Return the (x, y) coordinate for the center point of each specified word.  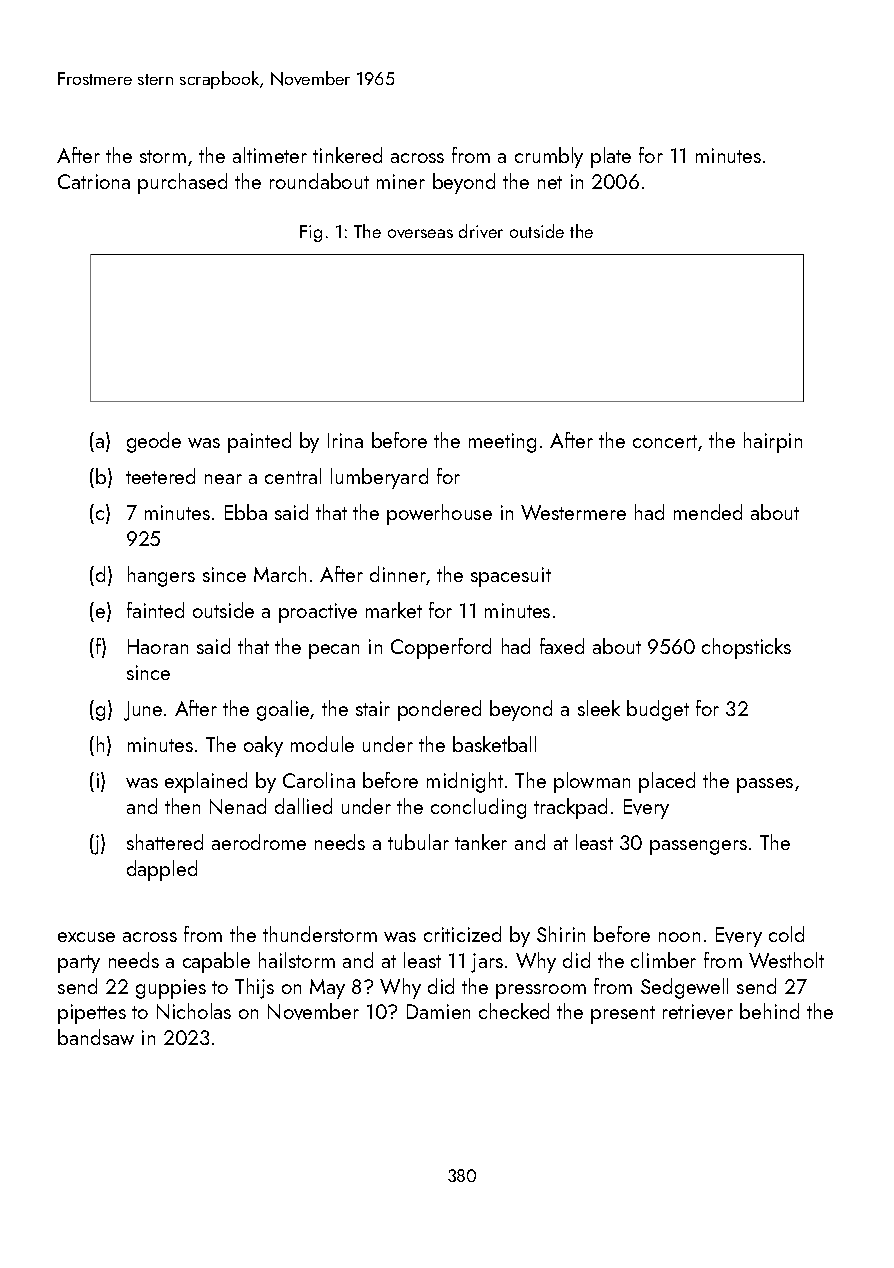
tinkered (347, 155)
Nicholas (194, 1011)
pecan (334, 651)
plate (611, 157)
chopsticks (746, 648)
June (143, 711)
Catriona (94, 181)
